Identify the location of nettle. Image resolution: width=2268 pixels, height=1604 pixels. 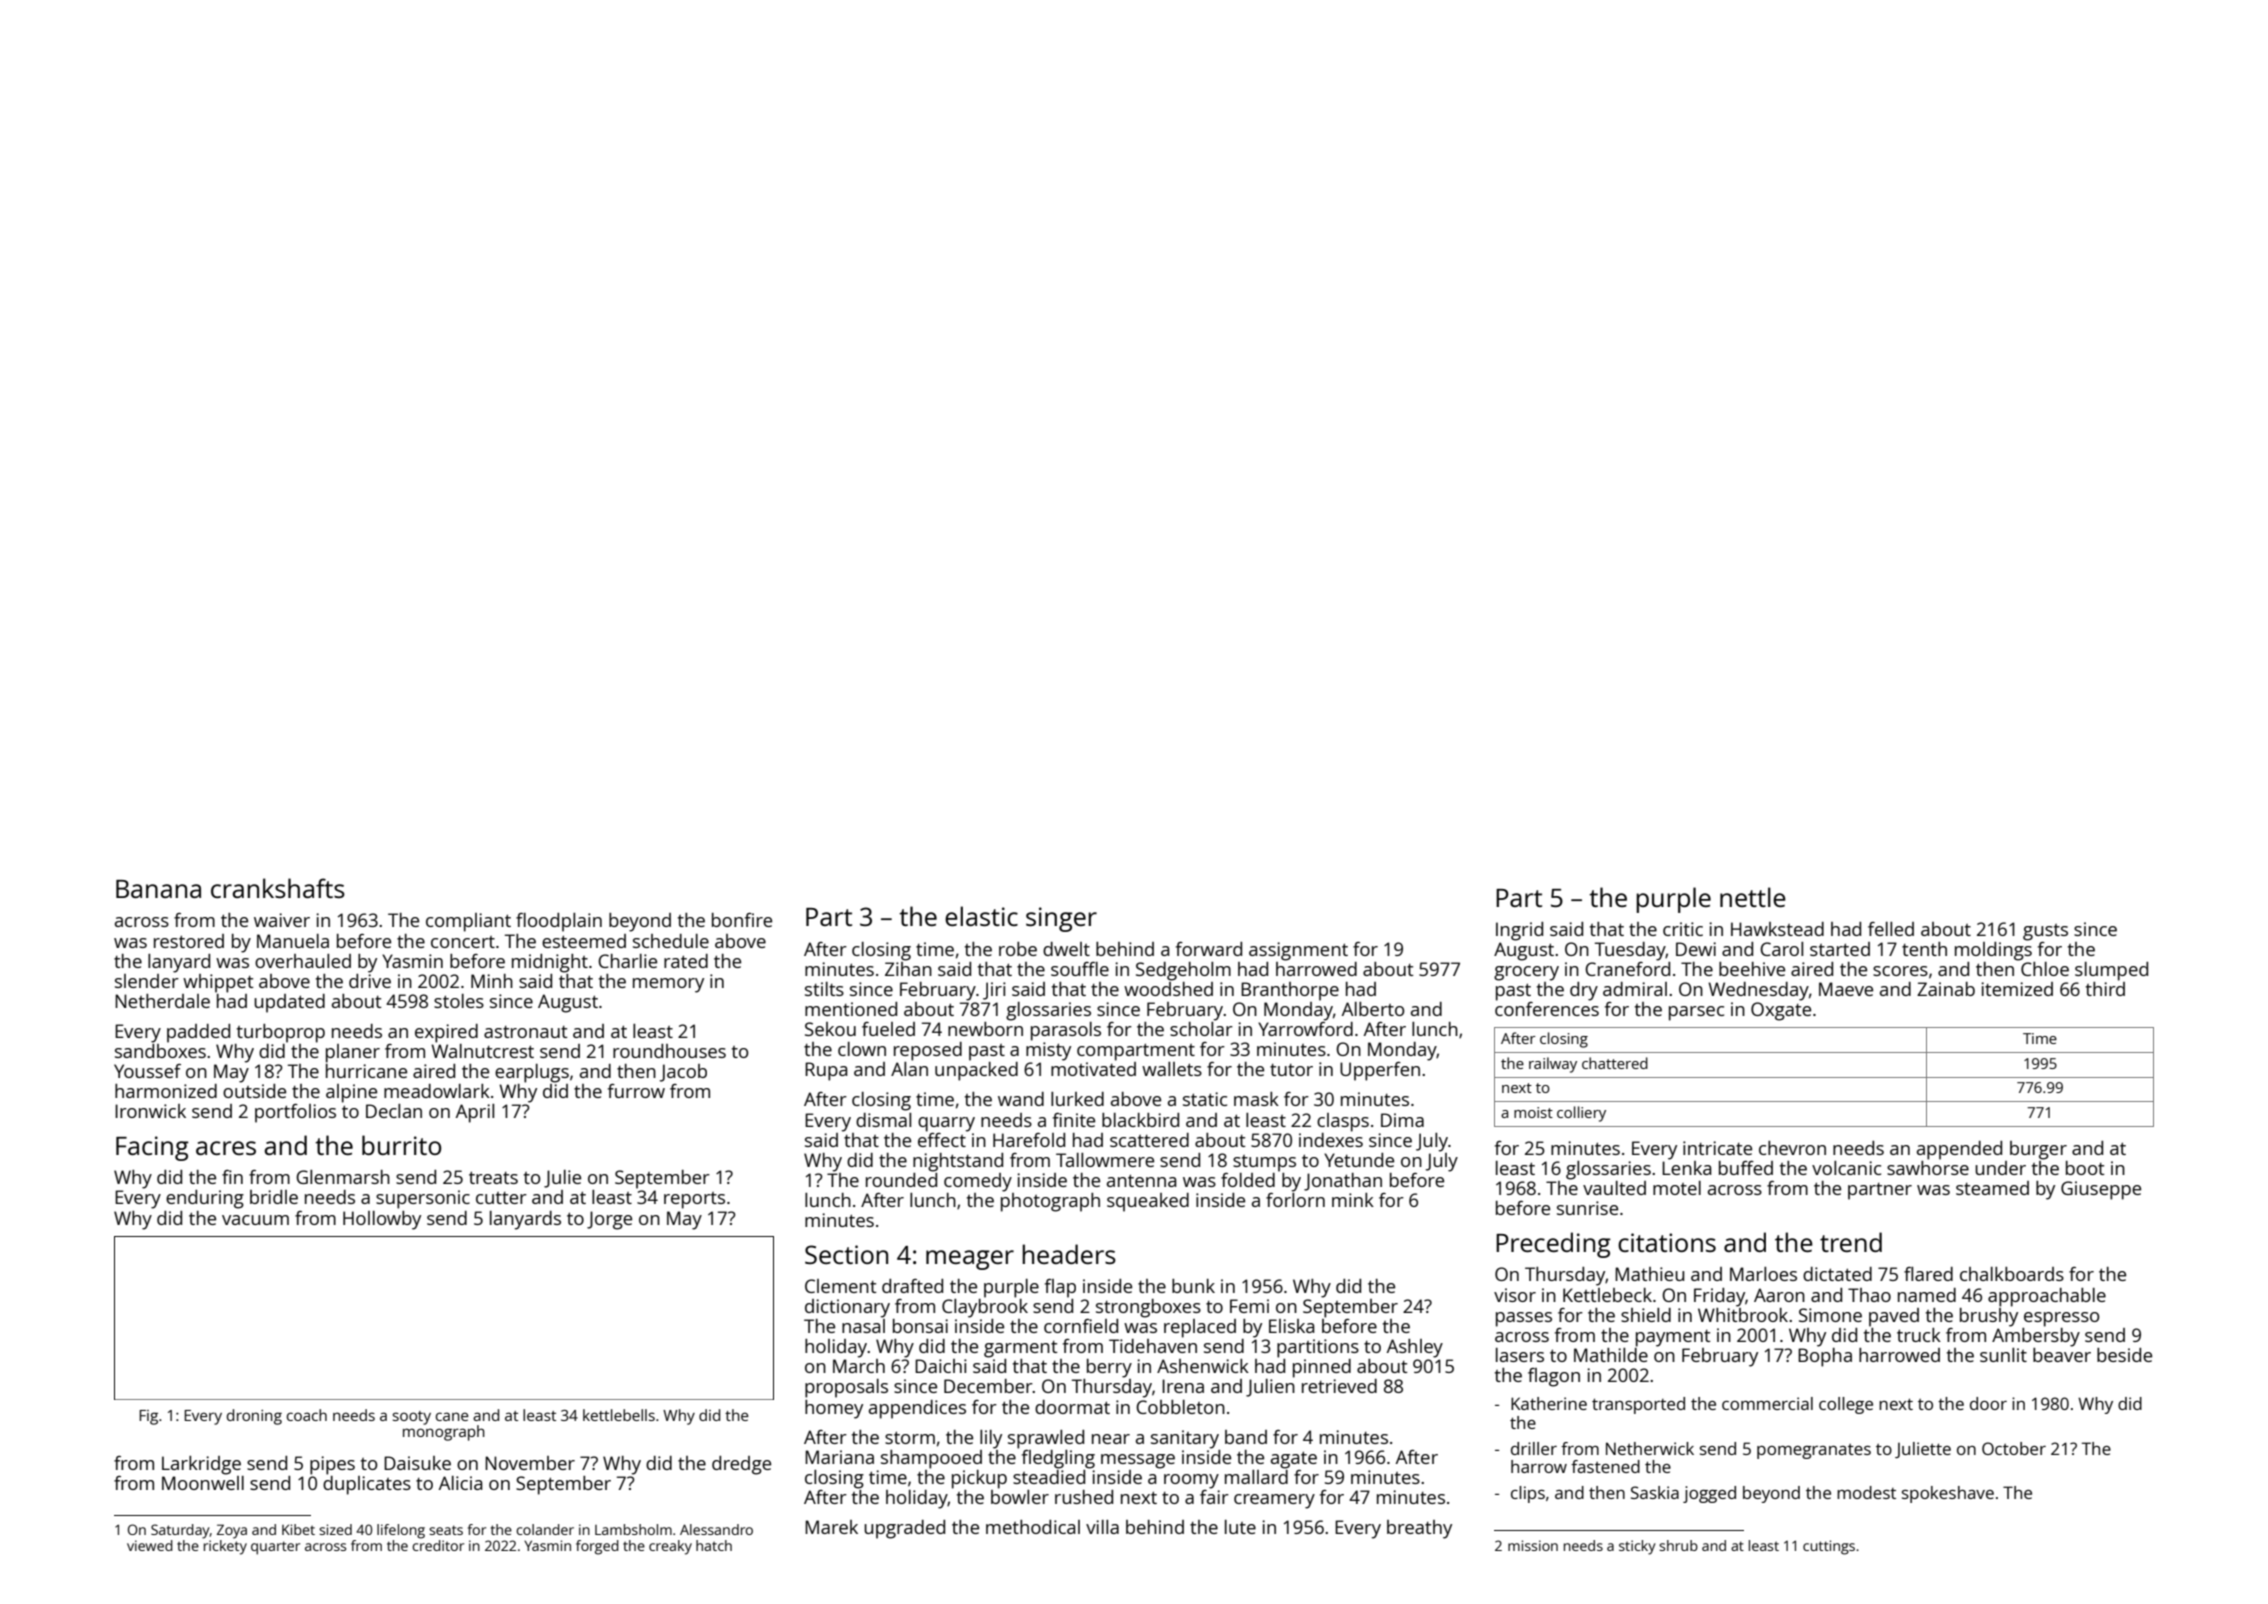
(1753, 897).
